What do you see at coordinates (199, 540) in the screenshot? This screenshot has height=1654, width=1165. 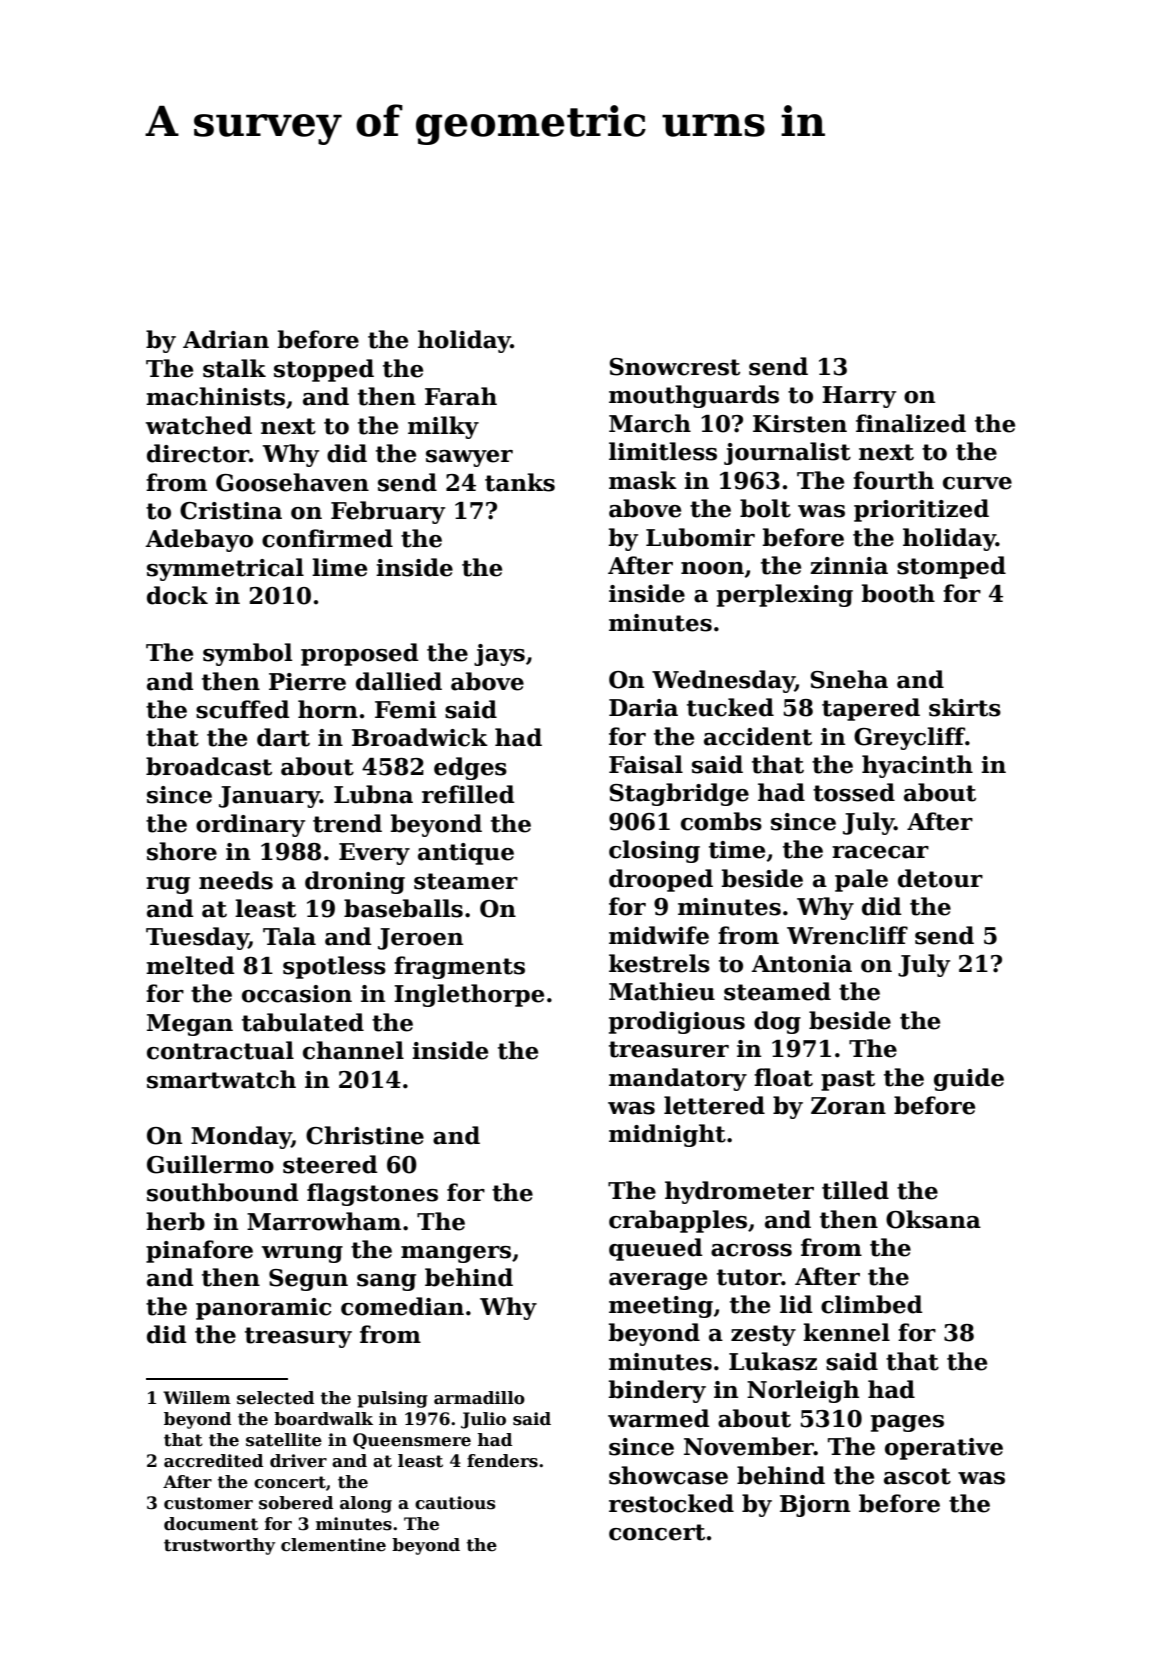 I see `Adebayo` at bounding box center [199, 540].
